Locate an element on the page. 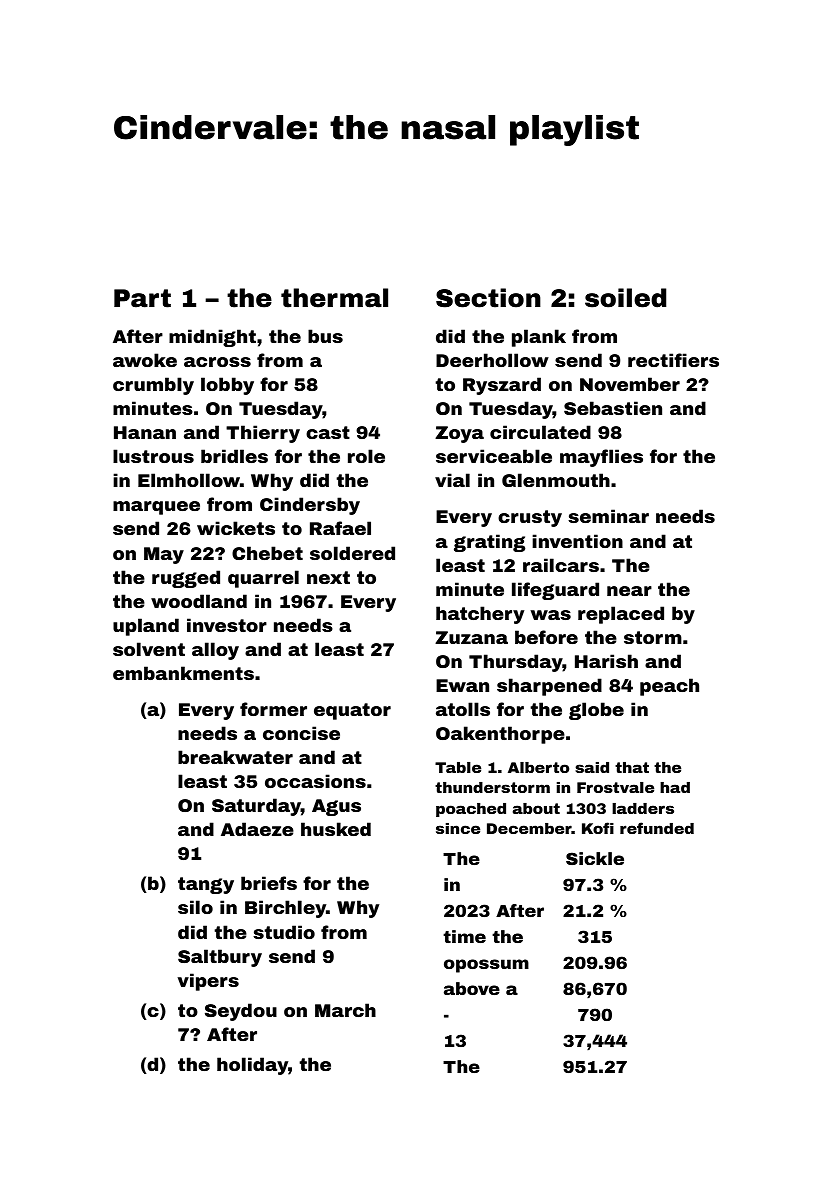 Image resolution: width=833 pixels, height=1182 pixels. soiled is located at coordinates (625, 298).
